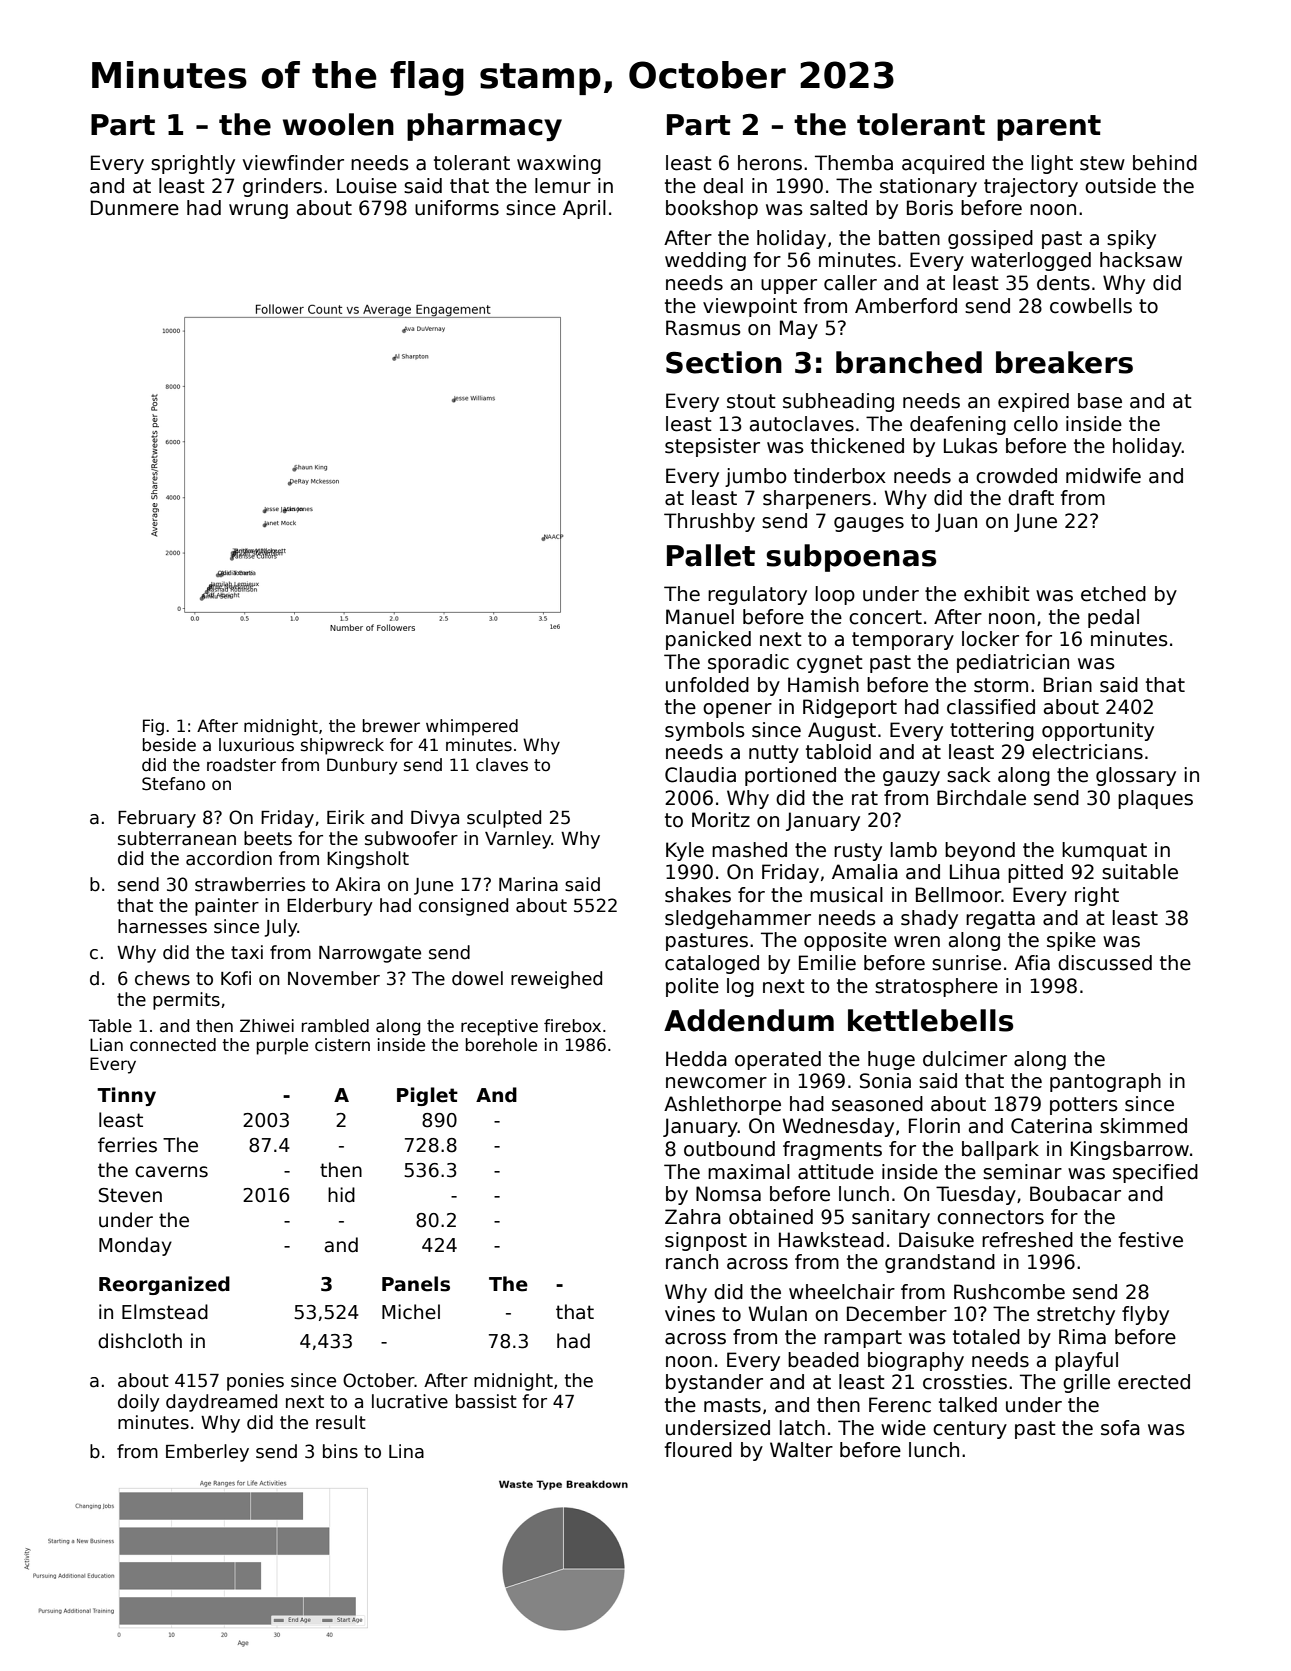 This screenshot has height=1671, width=1291. What do you see at coordinates (700, 617) in the screenshot?
I see `Manuel` at bounding box center [700, 617].
